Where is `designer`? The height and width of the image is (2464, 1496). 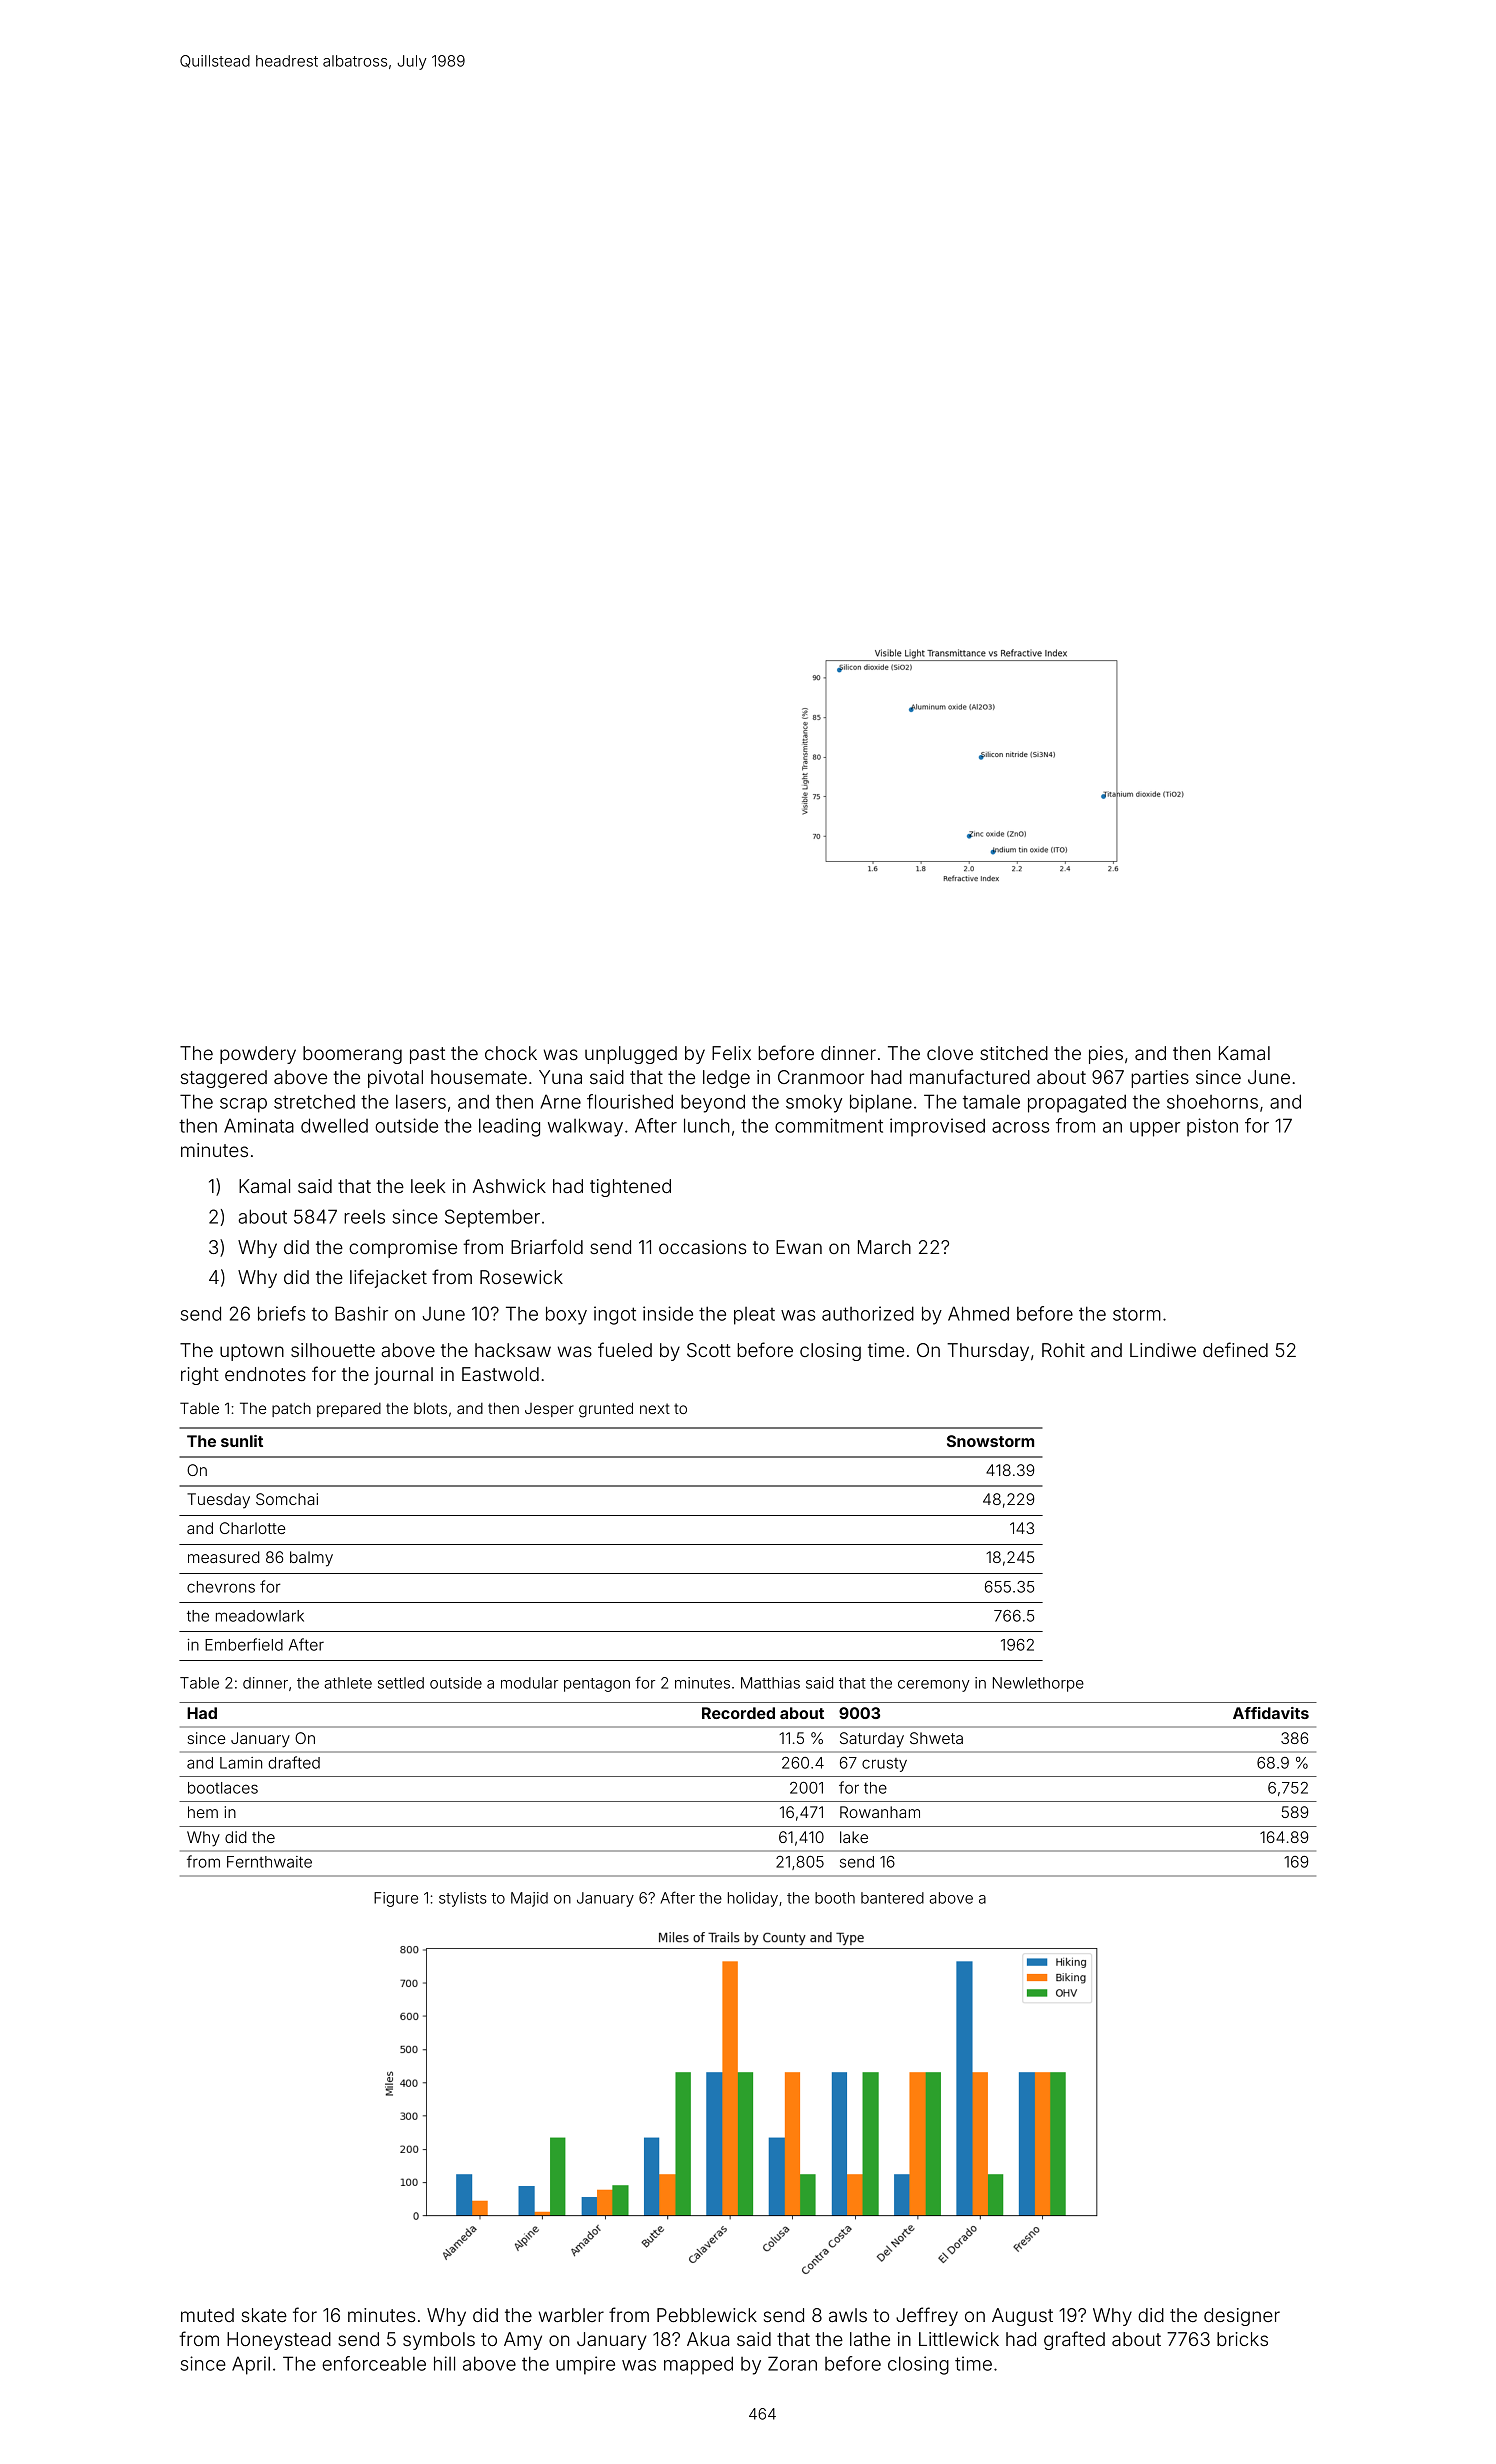 designer is located at coordinates (1242, 2317).
